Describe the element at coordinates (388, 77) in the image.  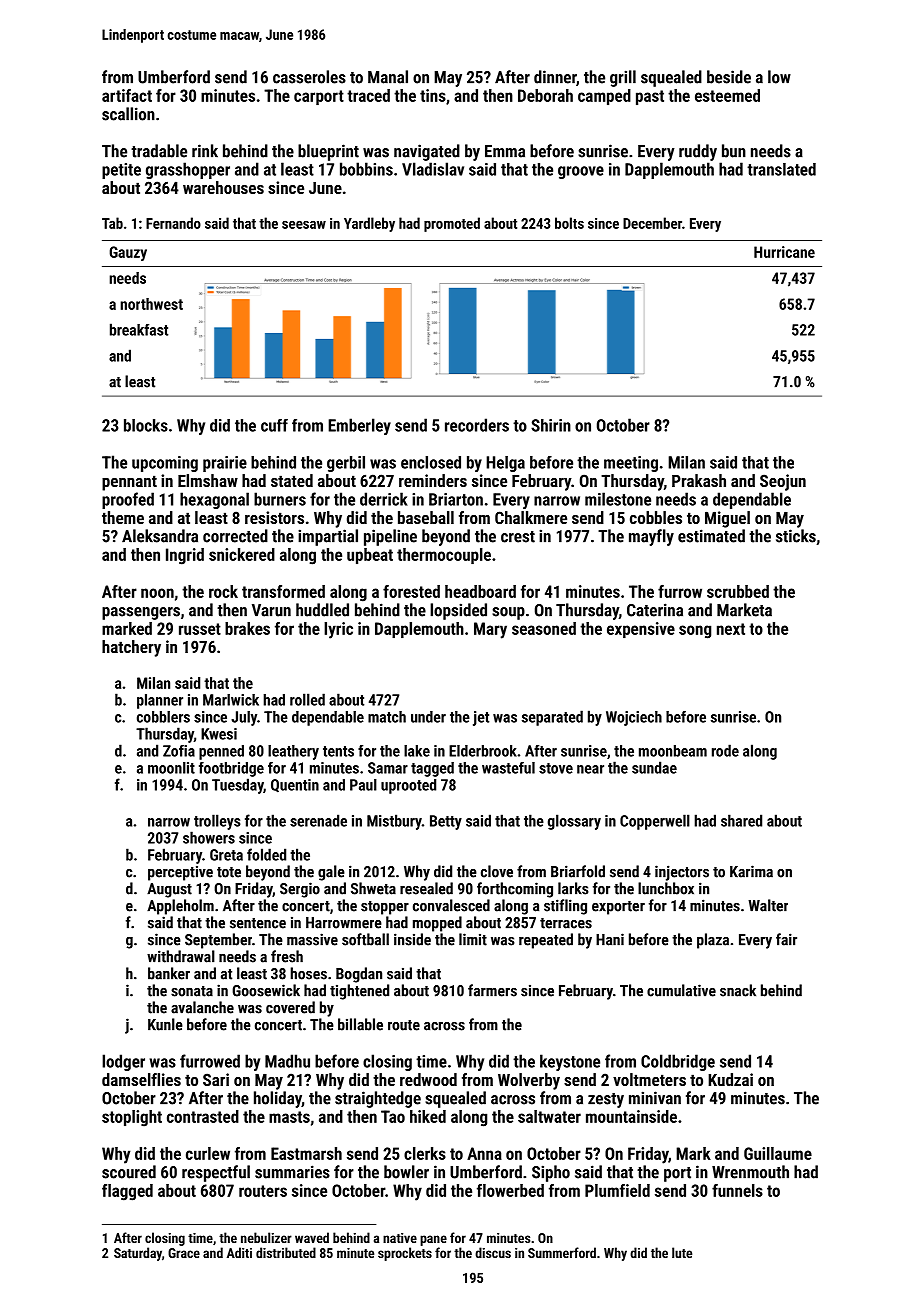
I see `Manal` at that location.
